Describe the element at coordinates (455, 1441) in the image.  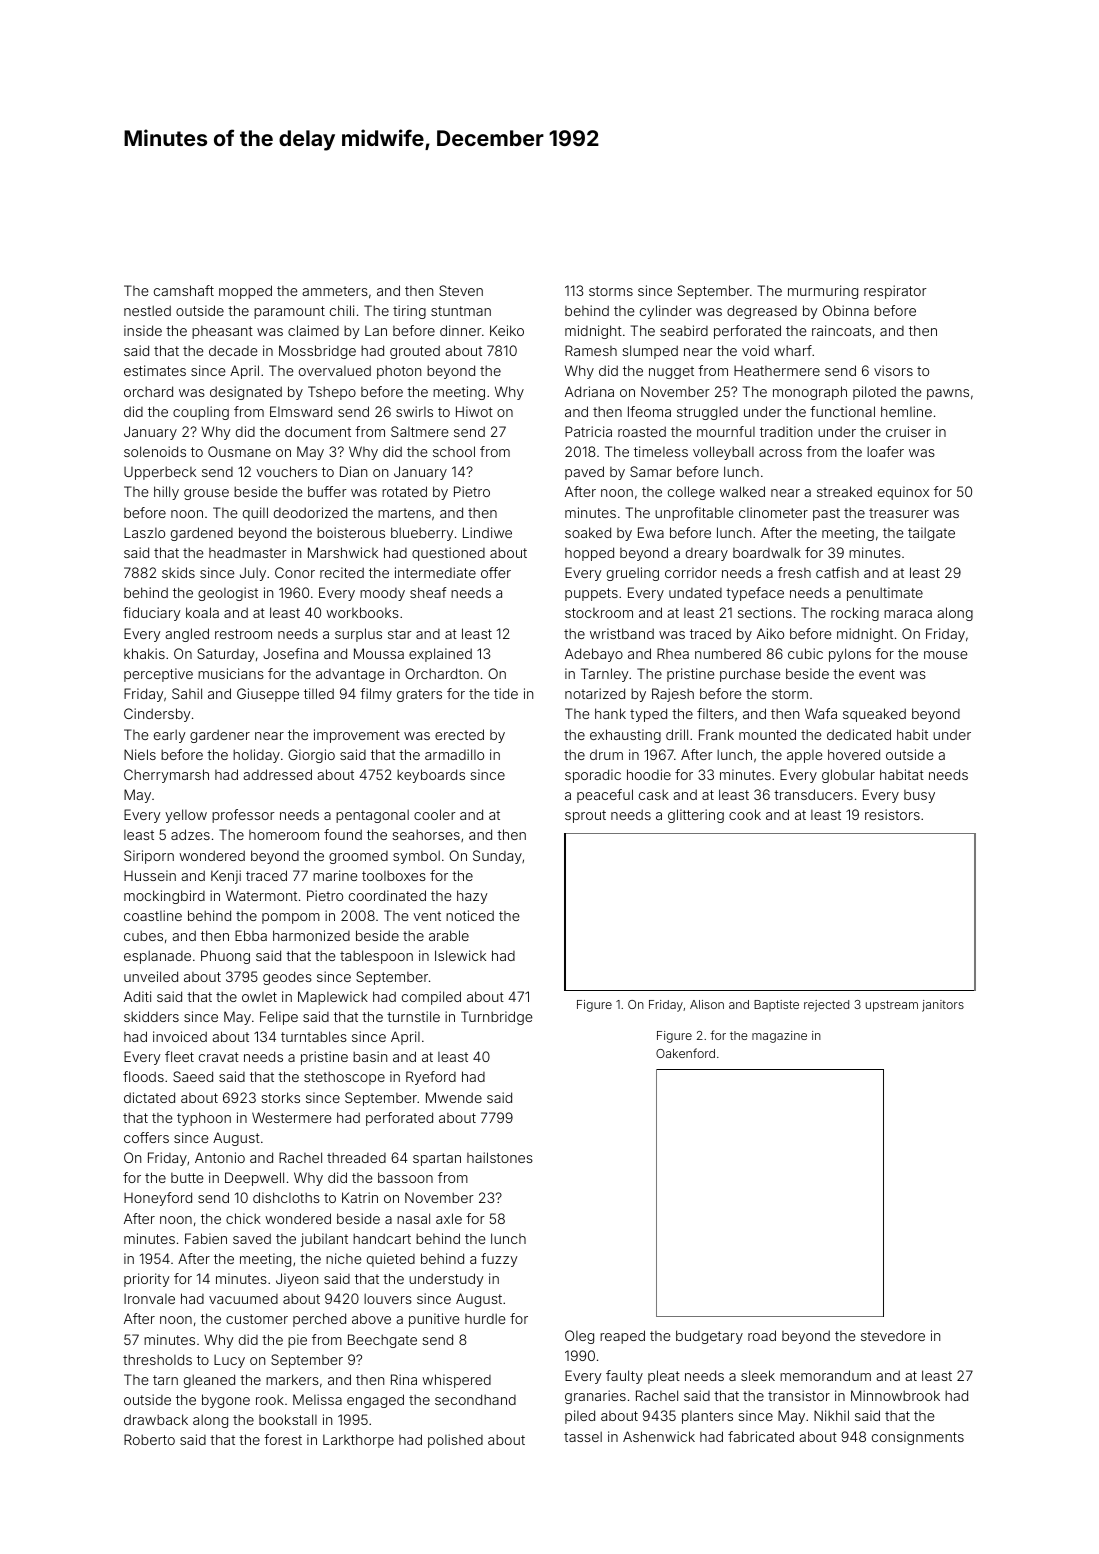
I see `polished` at that location.
